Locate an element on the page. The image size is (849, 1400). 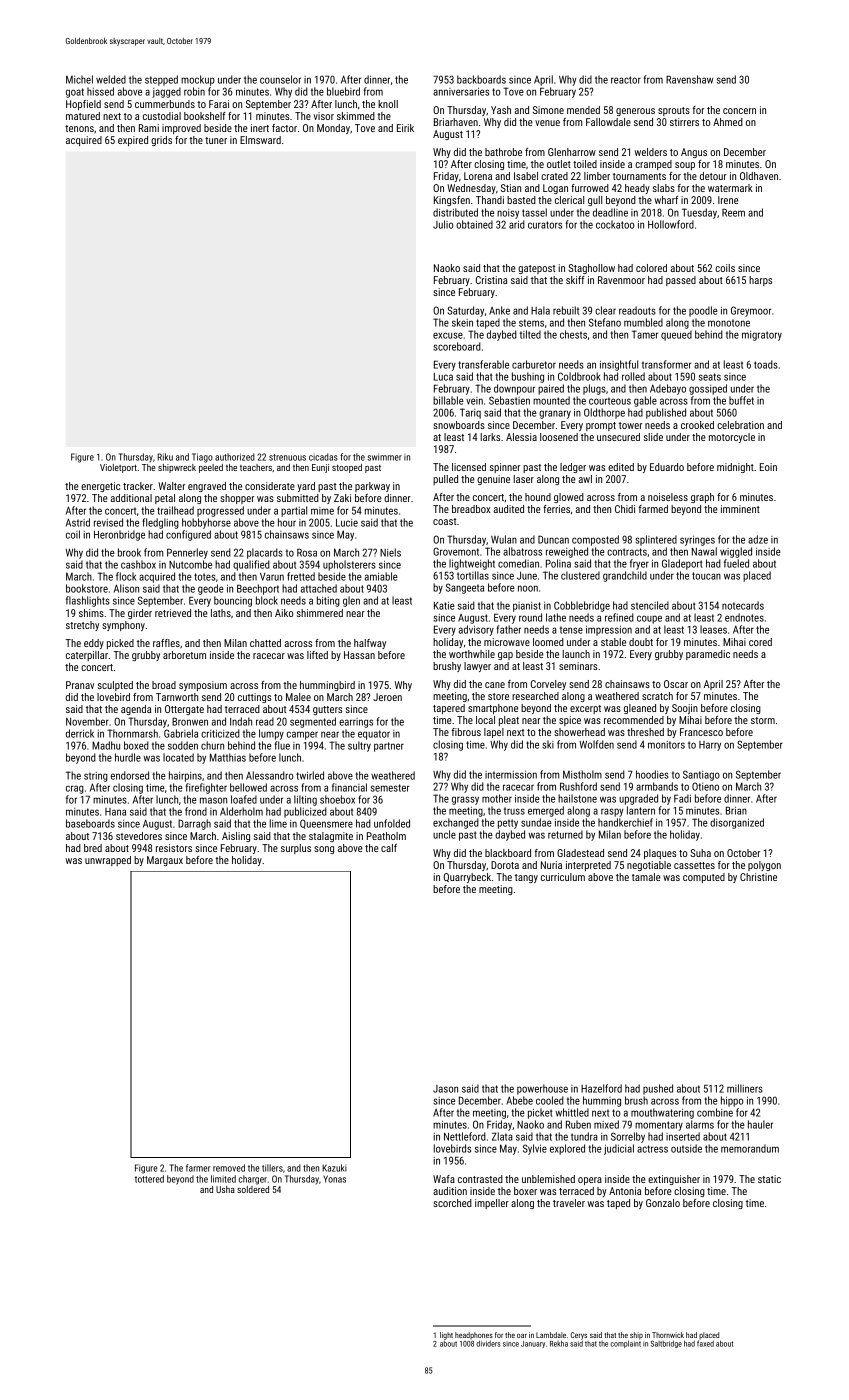
surplus is located at coordinates (296, 849).
